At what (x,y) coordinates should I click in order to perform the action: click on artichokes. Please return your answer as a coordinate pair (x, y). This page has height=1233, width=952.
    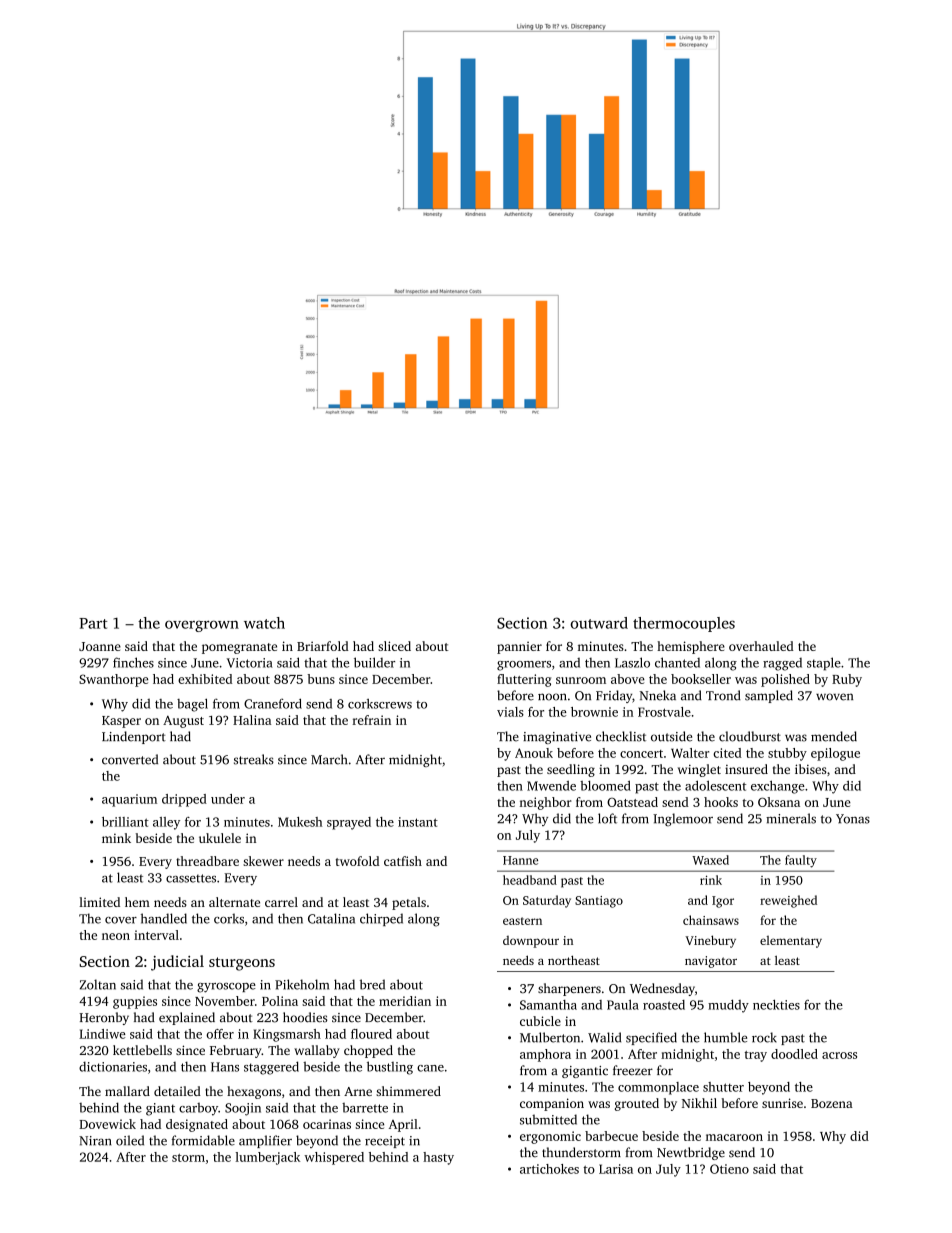
    Looking at the image, I should click on (549, 1169).
